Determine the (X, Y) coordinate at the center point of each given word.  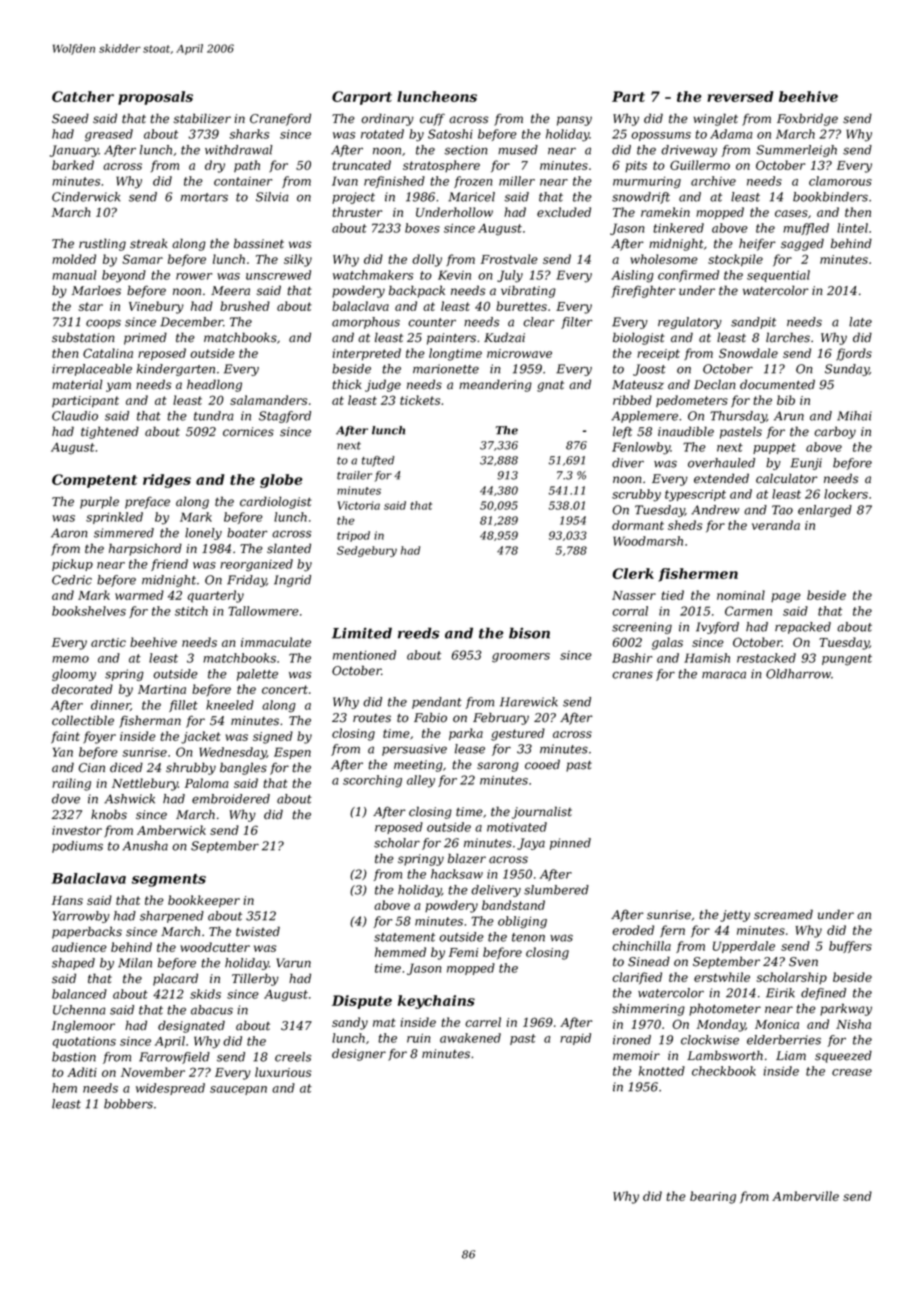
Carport (362, 98)
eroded (633, 930)
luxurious (283, 1072)
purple (99, 502)
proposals (155, 98)
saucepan (238, 1090)
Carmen (748, 611)
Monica (777, 1024)
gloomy (74, 675)
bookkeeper (204, 901)
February (501, 718)
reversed (740, 96)
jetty (735, 916)
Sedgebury (367, 551)
